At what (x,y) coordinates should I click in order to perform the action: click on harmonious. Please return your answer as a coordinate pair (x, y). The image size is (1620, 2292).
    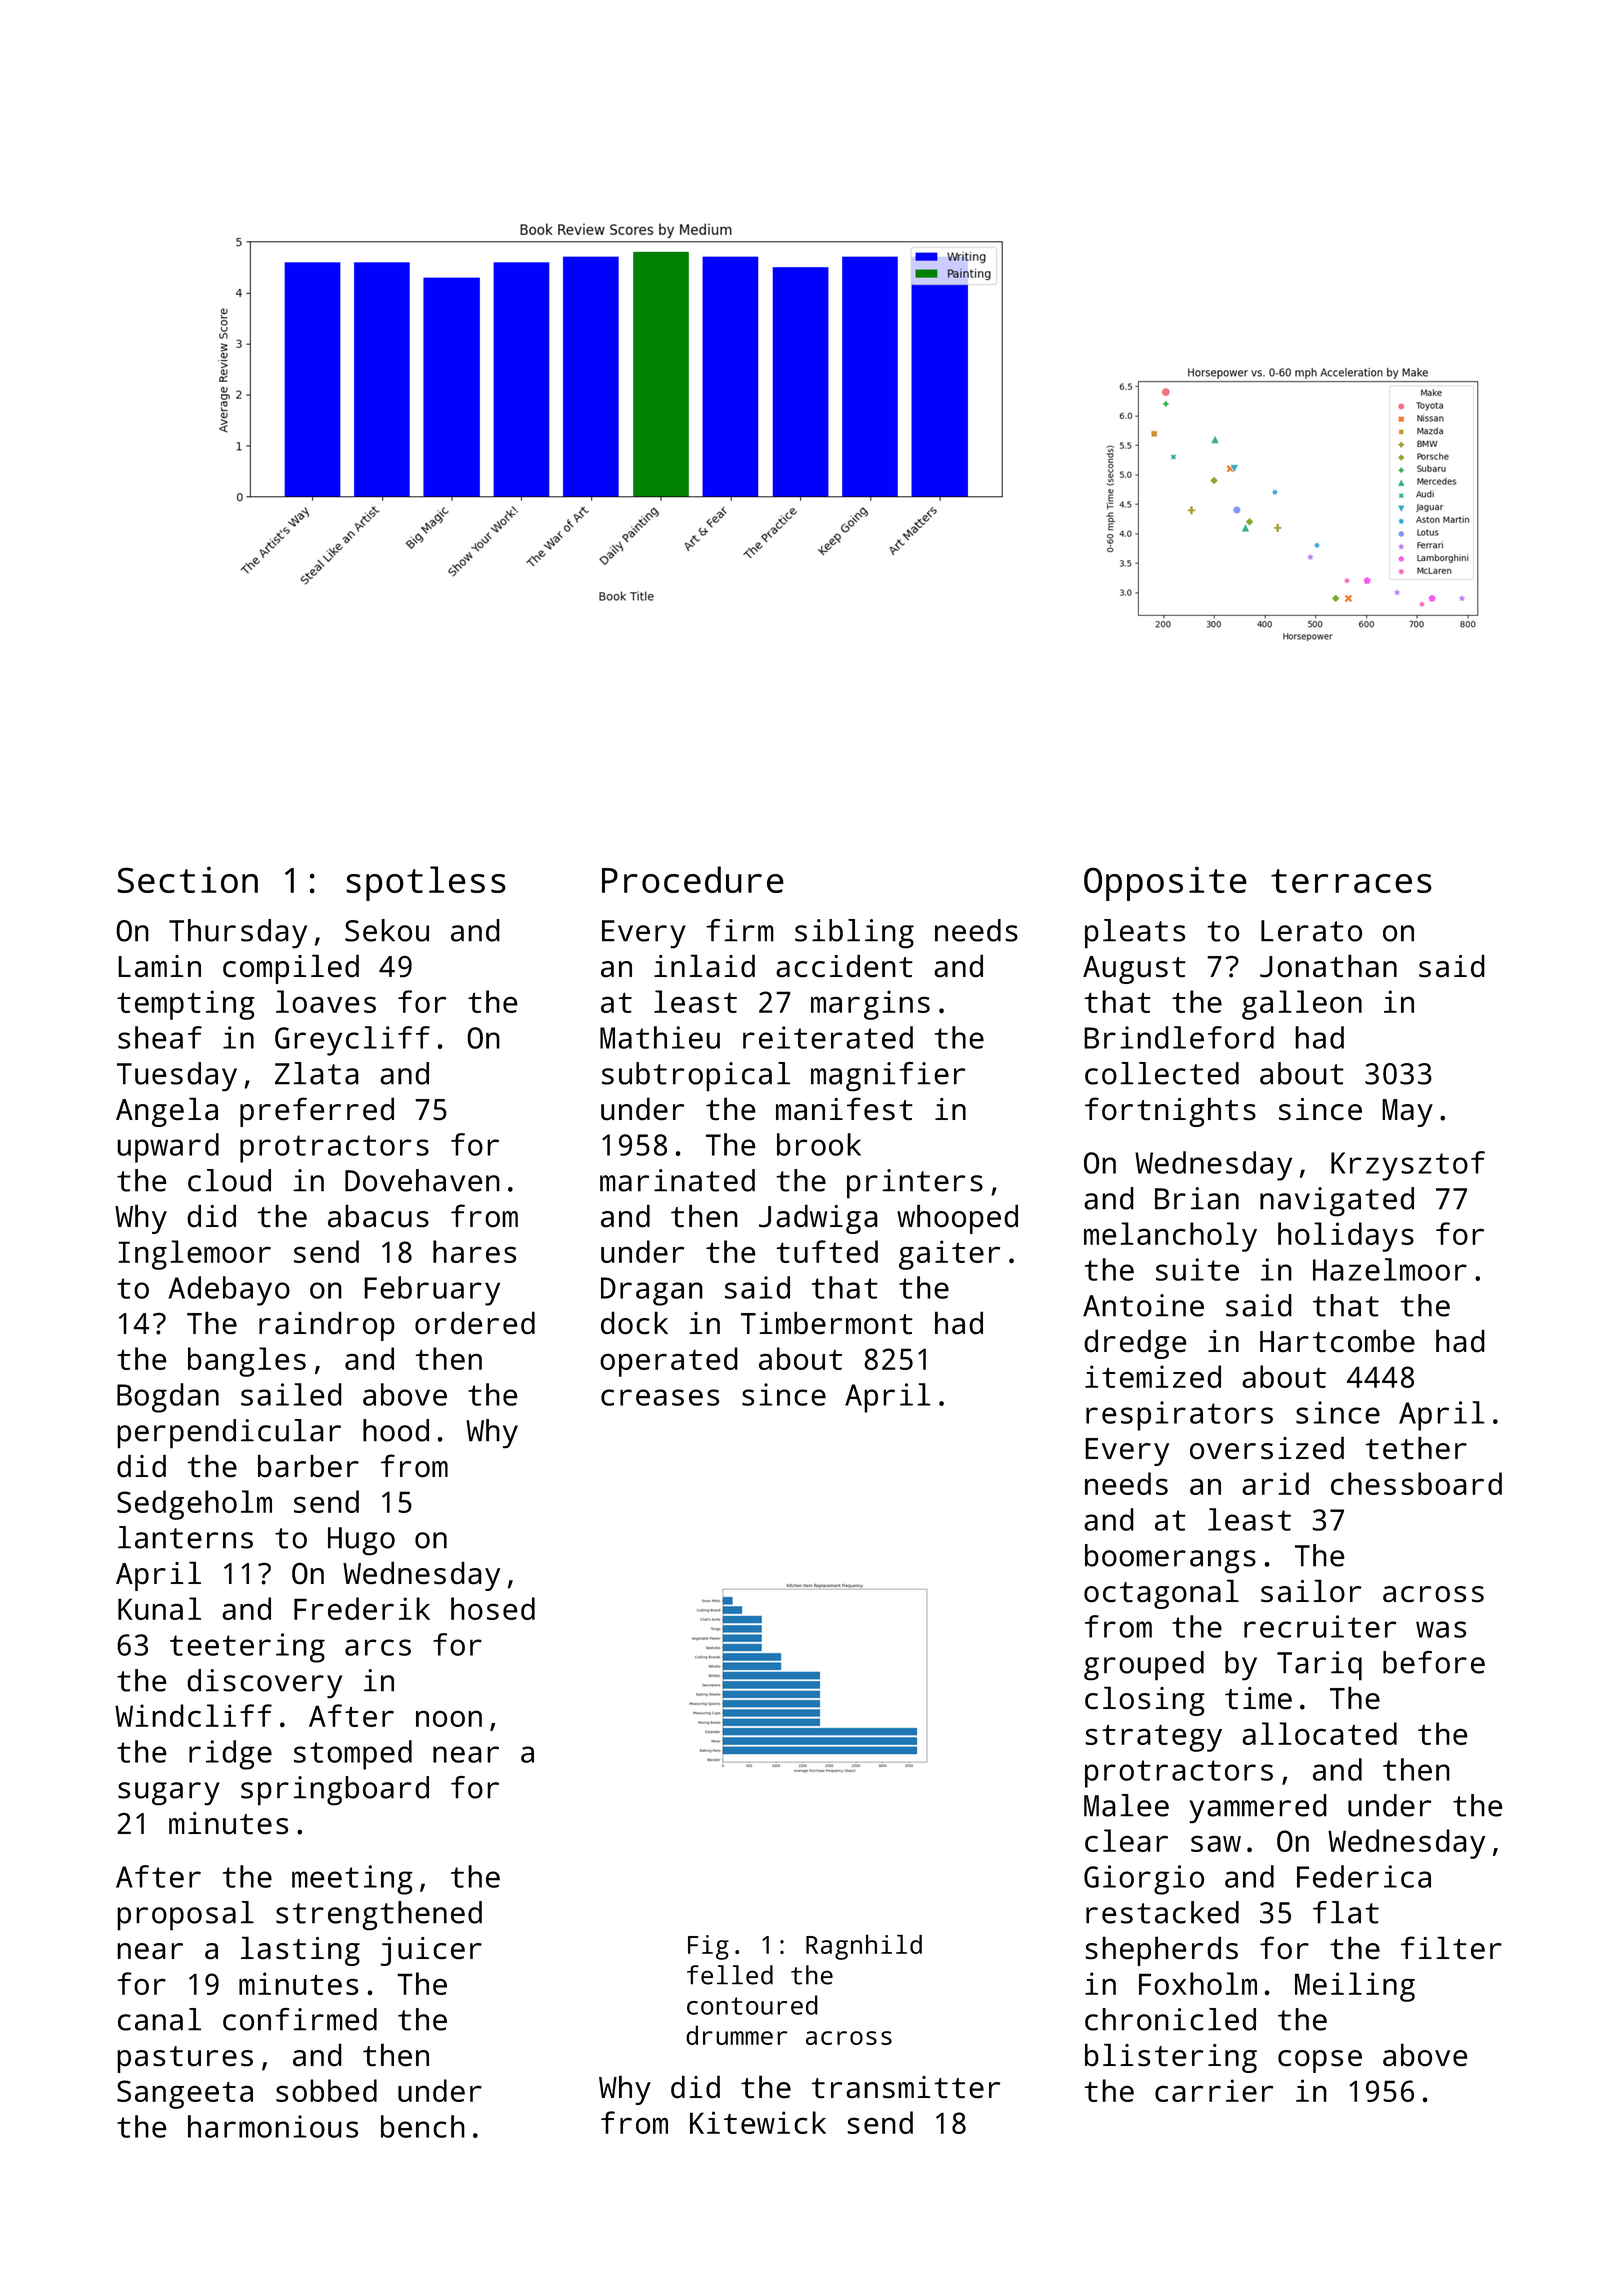
    Looking at the image, I should click on (273, 2126).
